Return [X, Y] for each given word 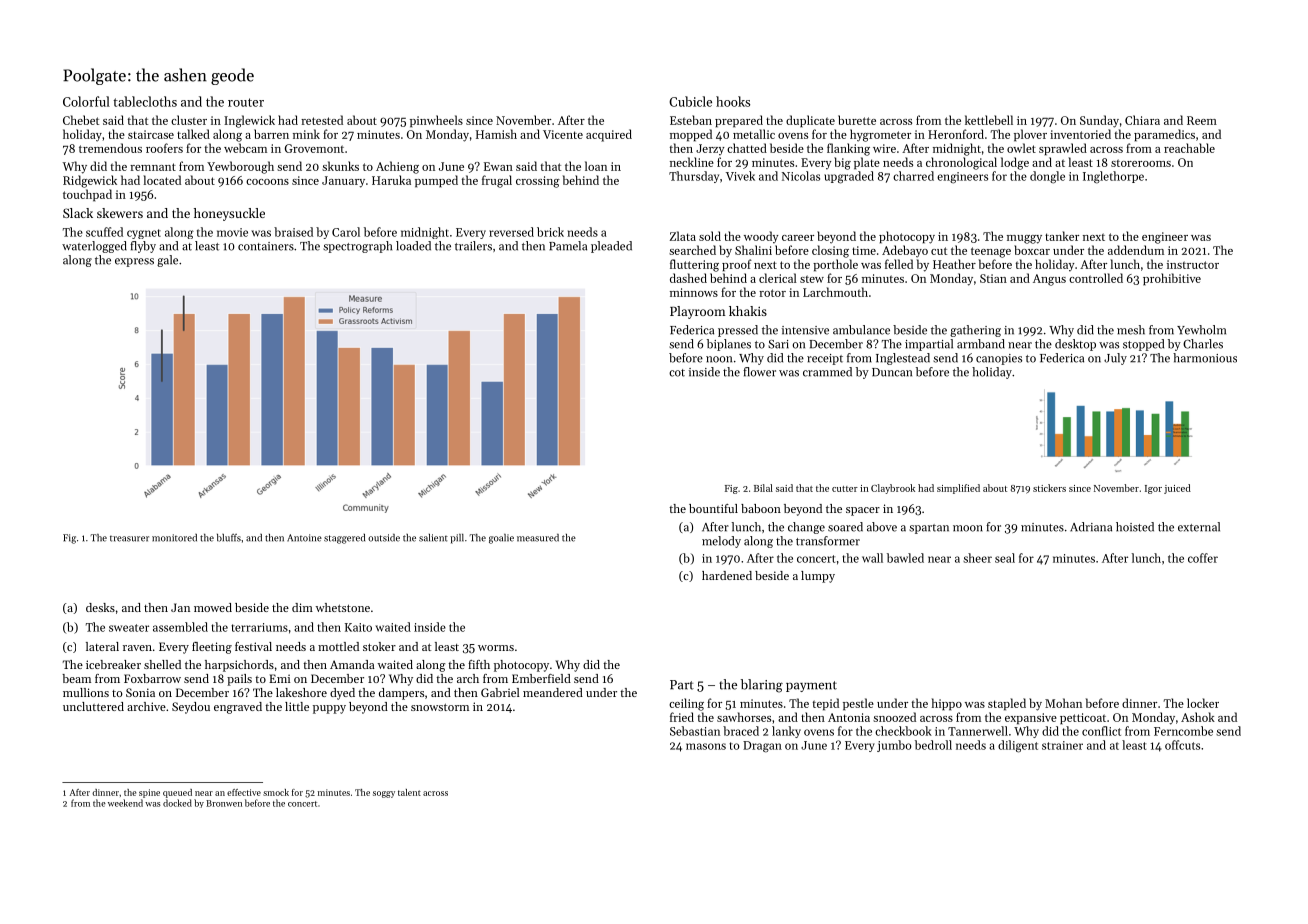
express [134, 262]
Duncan [892, 372]
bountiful [713, 508]
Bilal [763, 488]
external [1199, 527]
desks [100, 607]
